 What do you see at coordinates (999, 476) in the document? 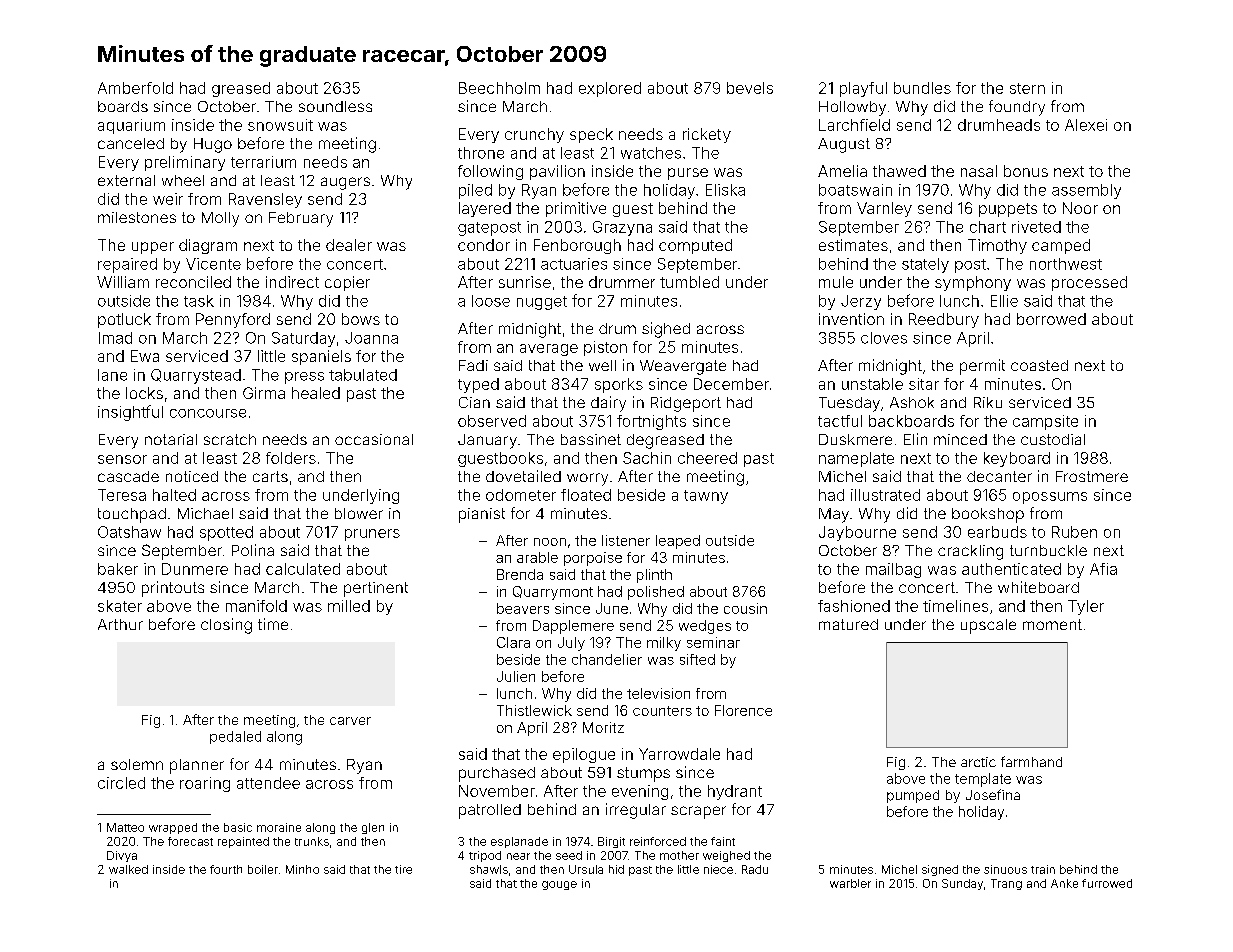
I see `decanter` at bounding box center [999, 476].
